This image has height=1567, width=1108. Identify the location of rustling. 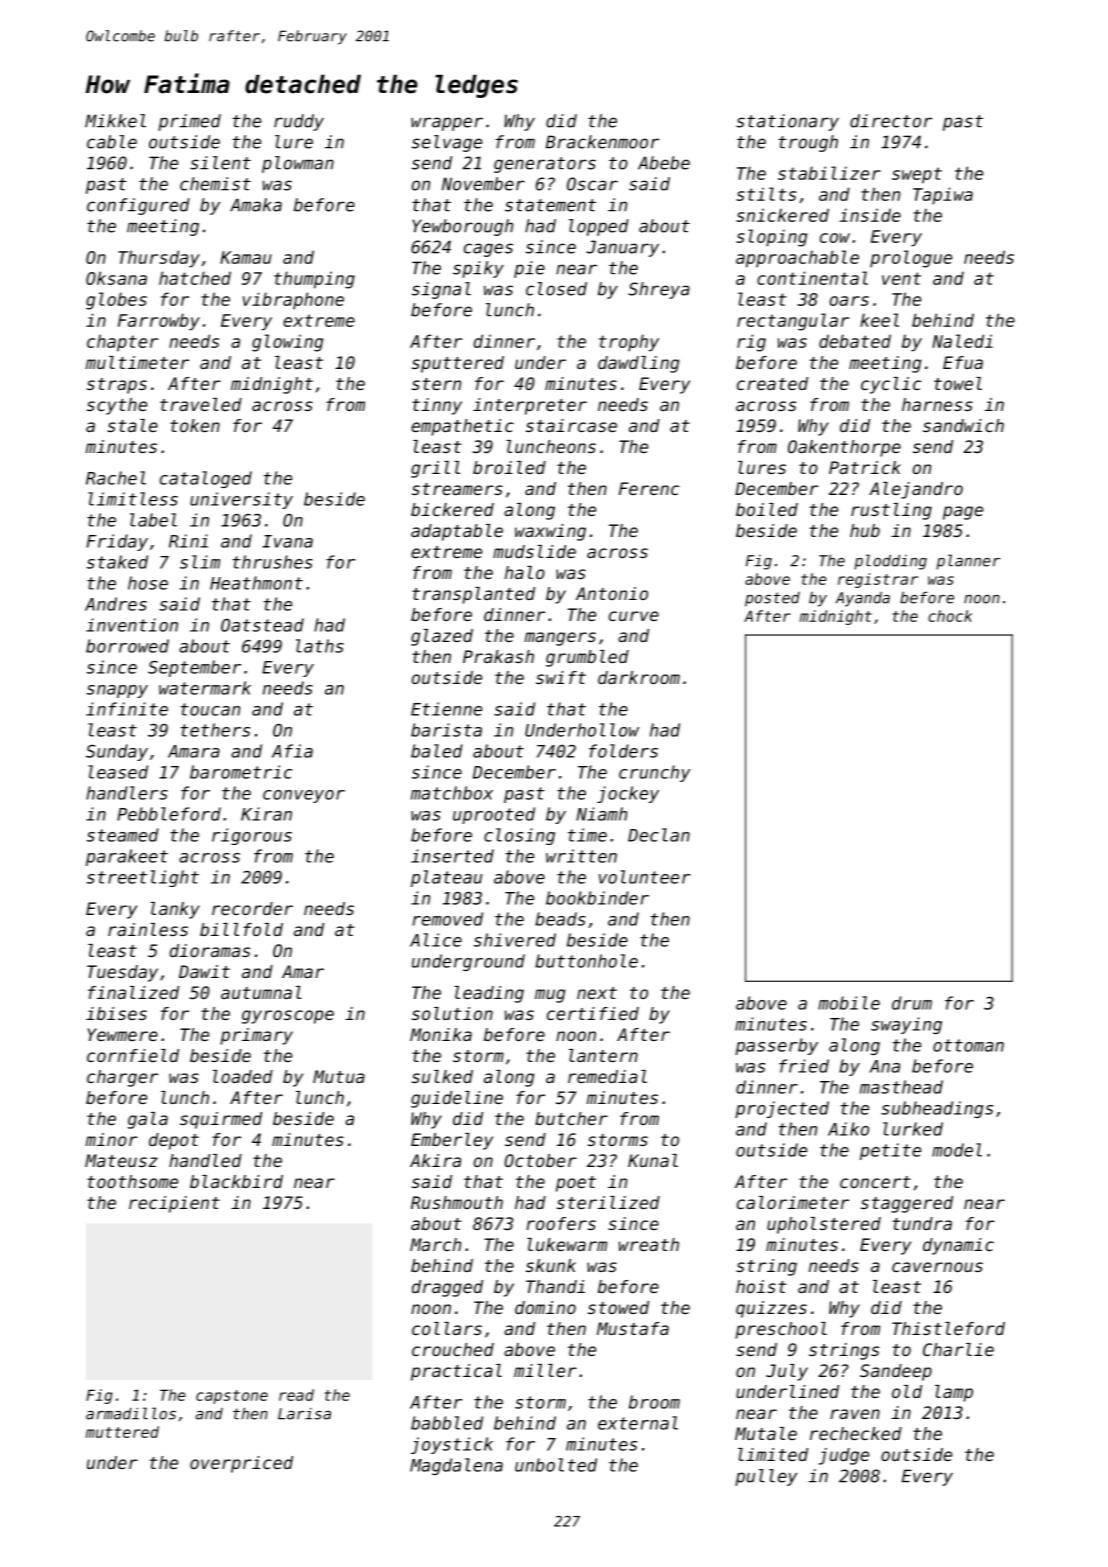
(891, 511).
